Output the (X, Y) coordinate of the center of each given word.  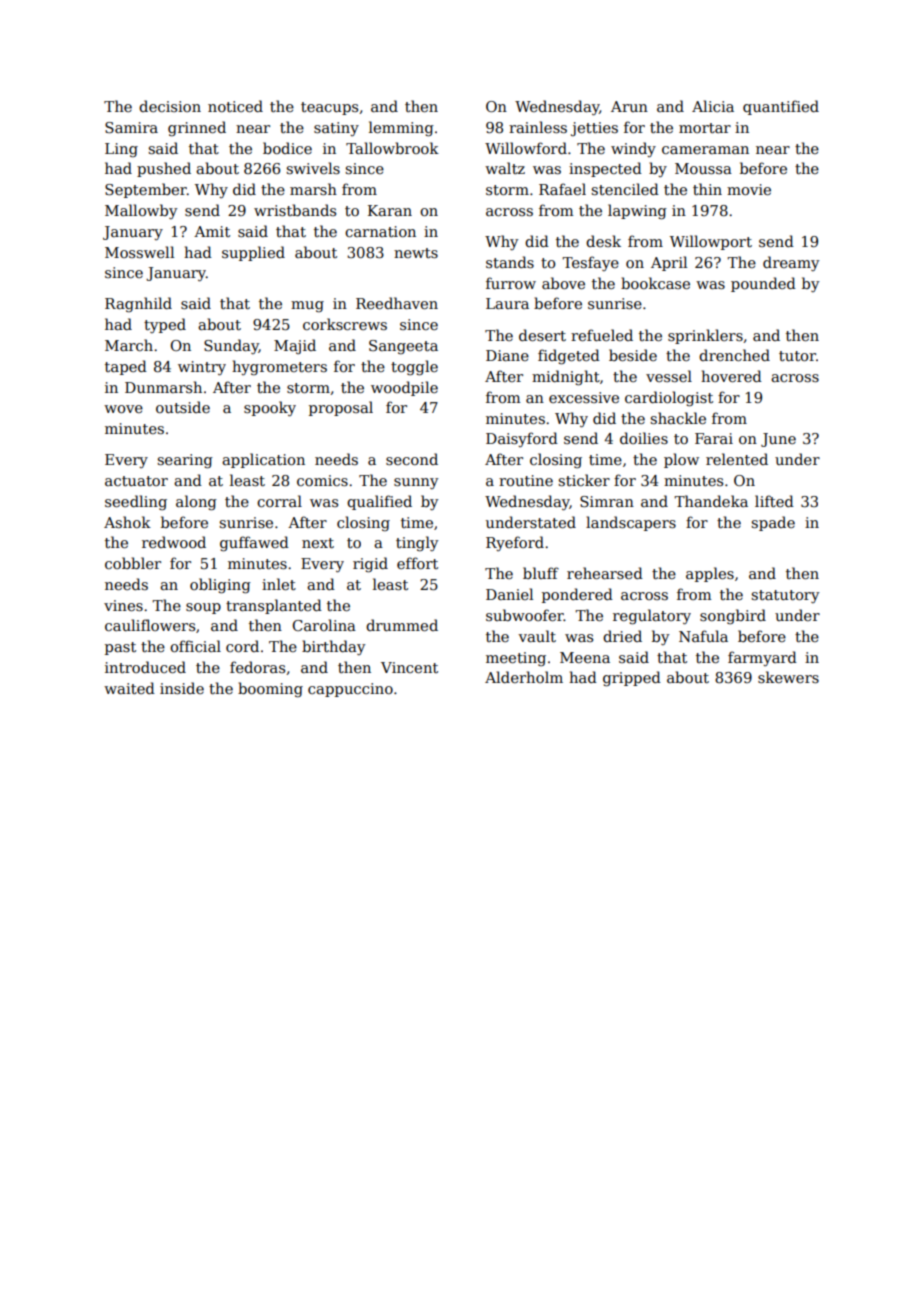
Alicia (713, 106)
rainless (538, 127)
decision (170, 106)
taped (126, 367)
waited (129, 688)
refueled (602, 335)
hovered (731, 376)
